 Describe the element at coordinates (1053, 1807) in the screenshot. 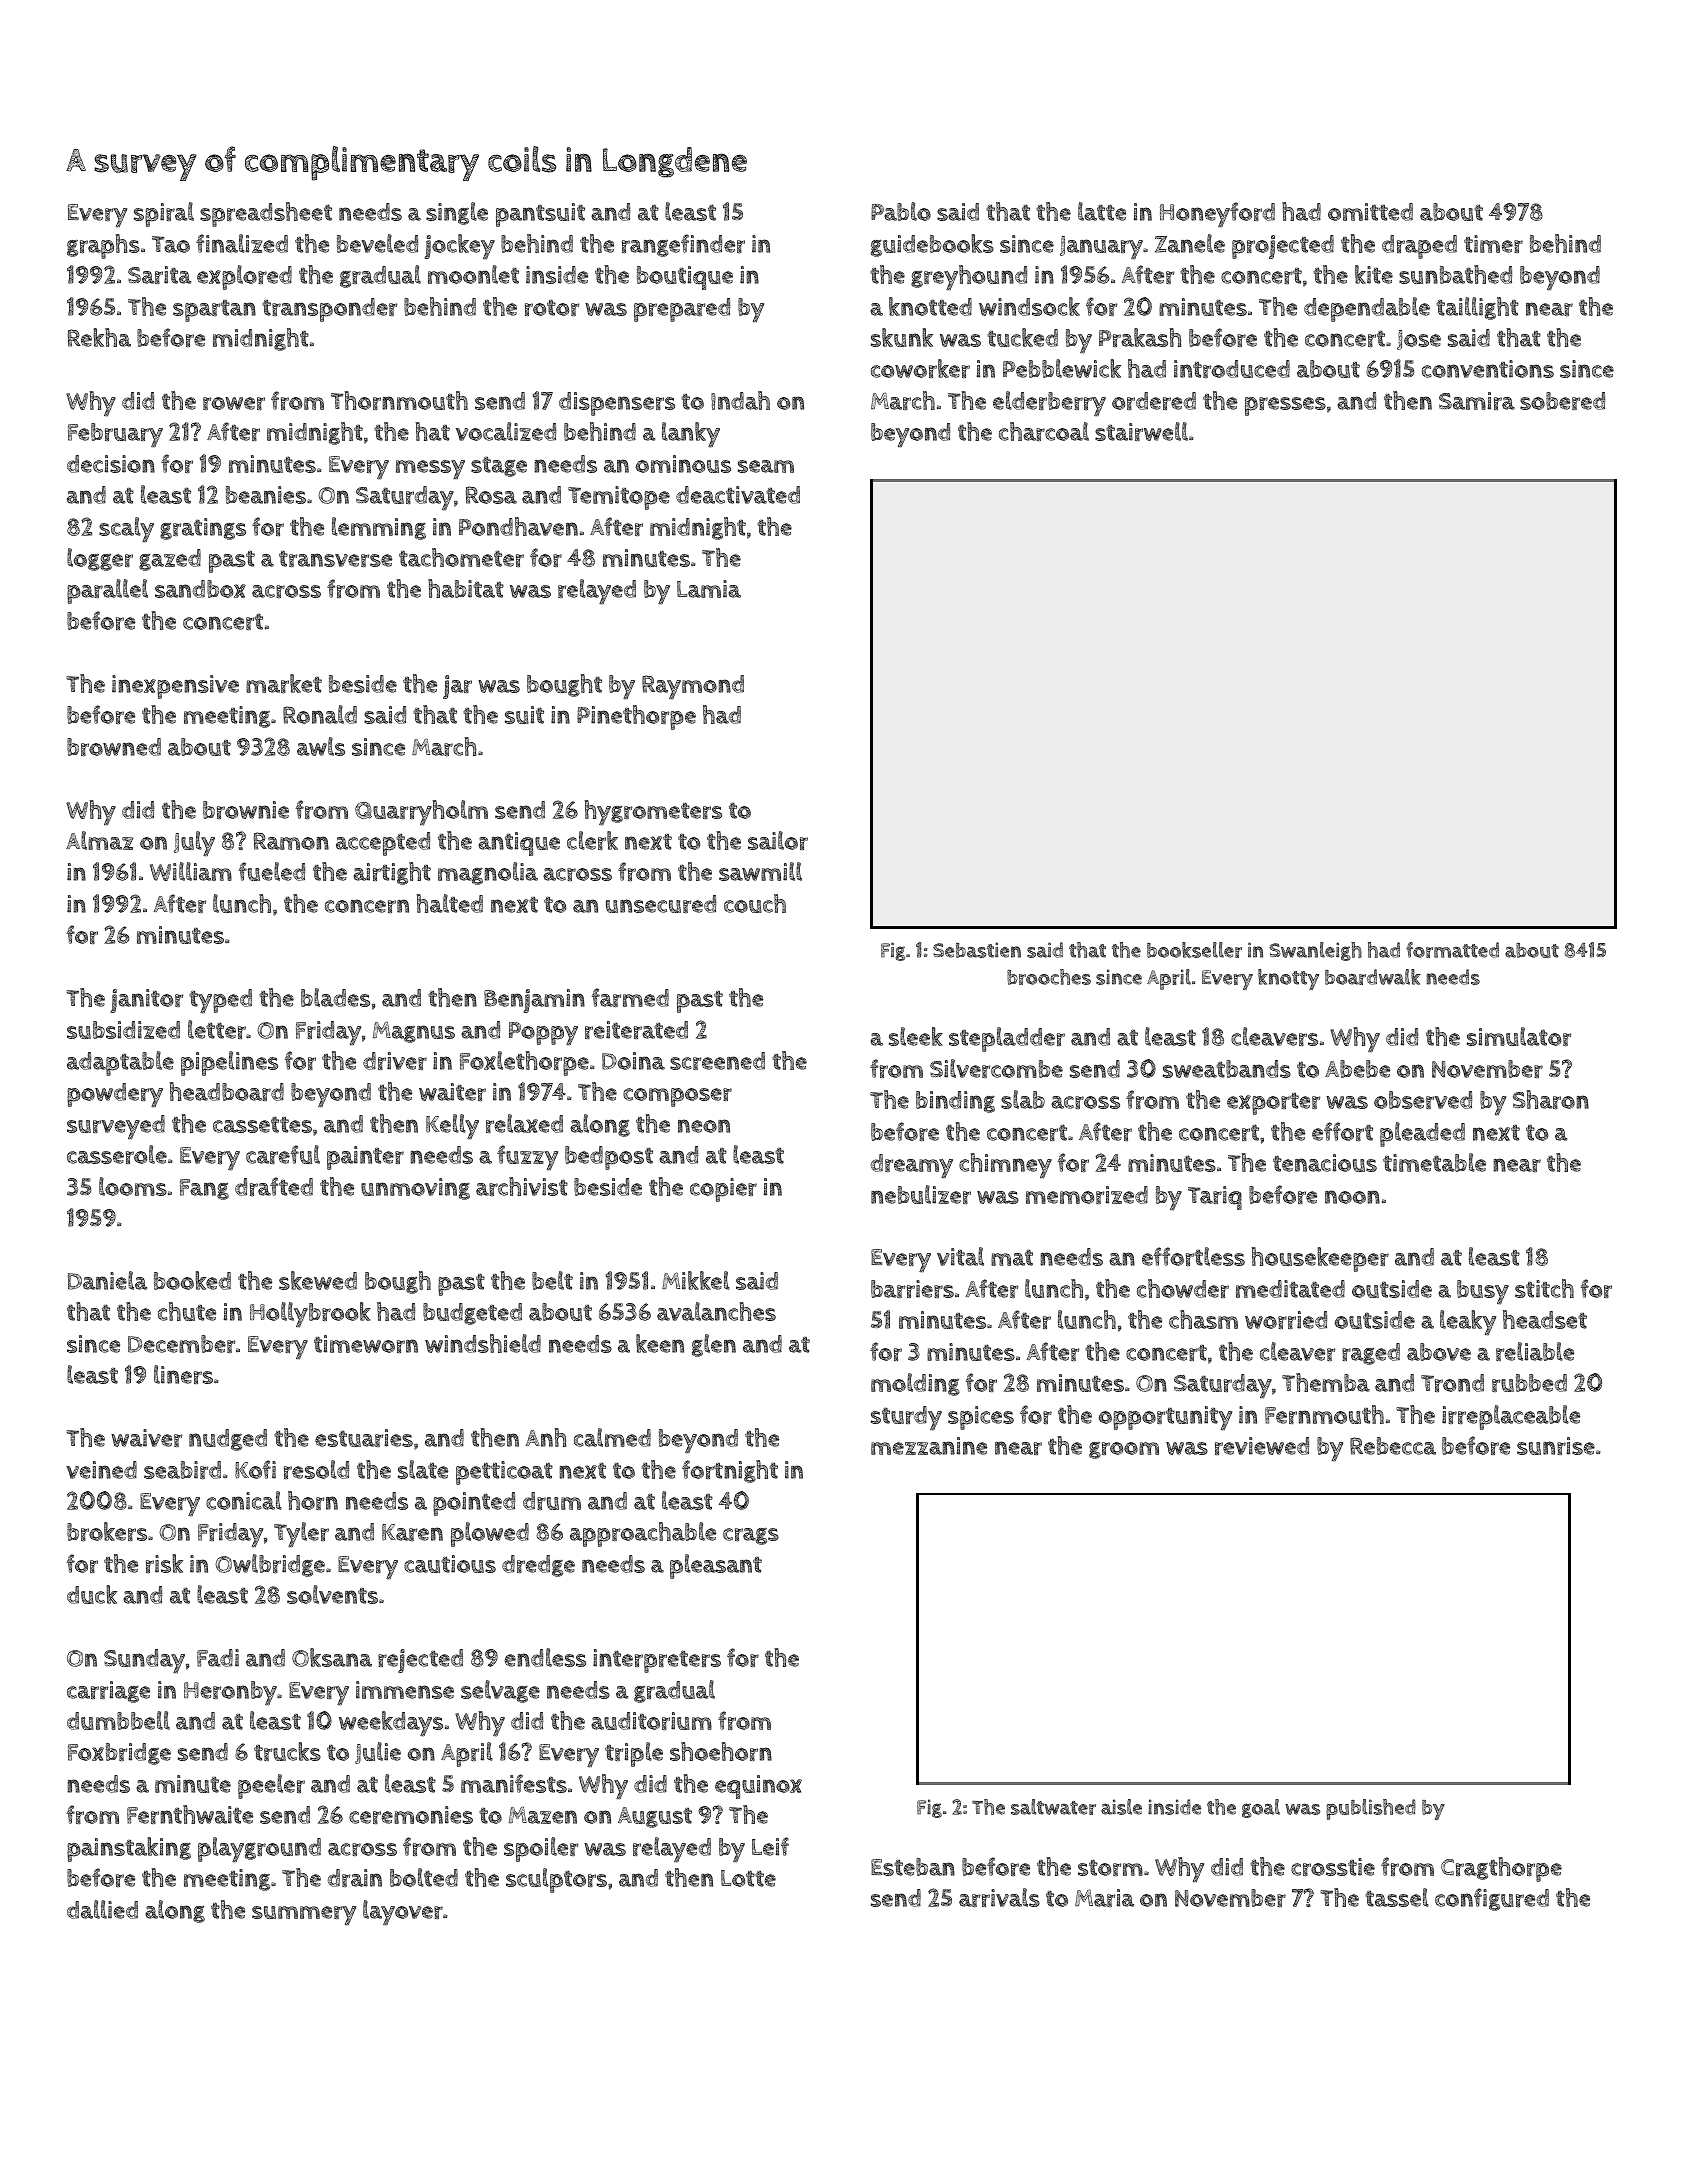

I see `saltwater` at that location.
